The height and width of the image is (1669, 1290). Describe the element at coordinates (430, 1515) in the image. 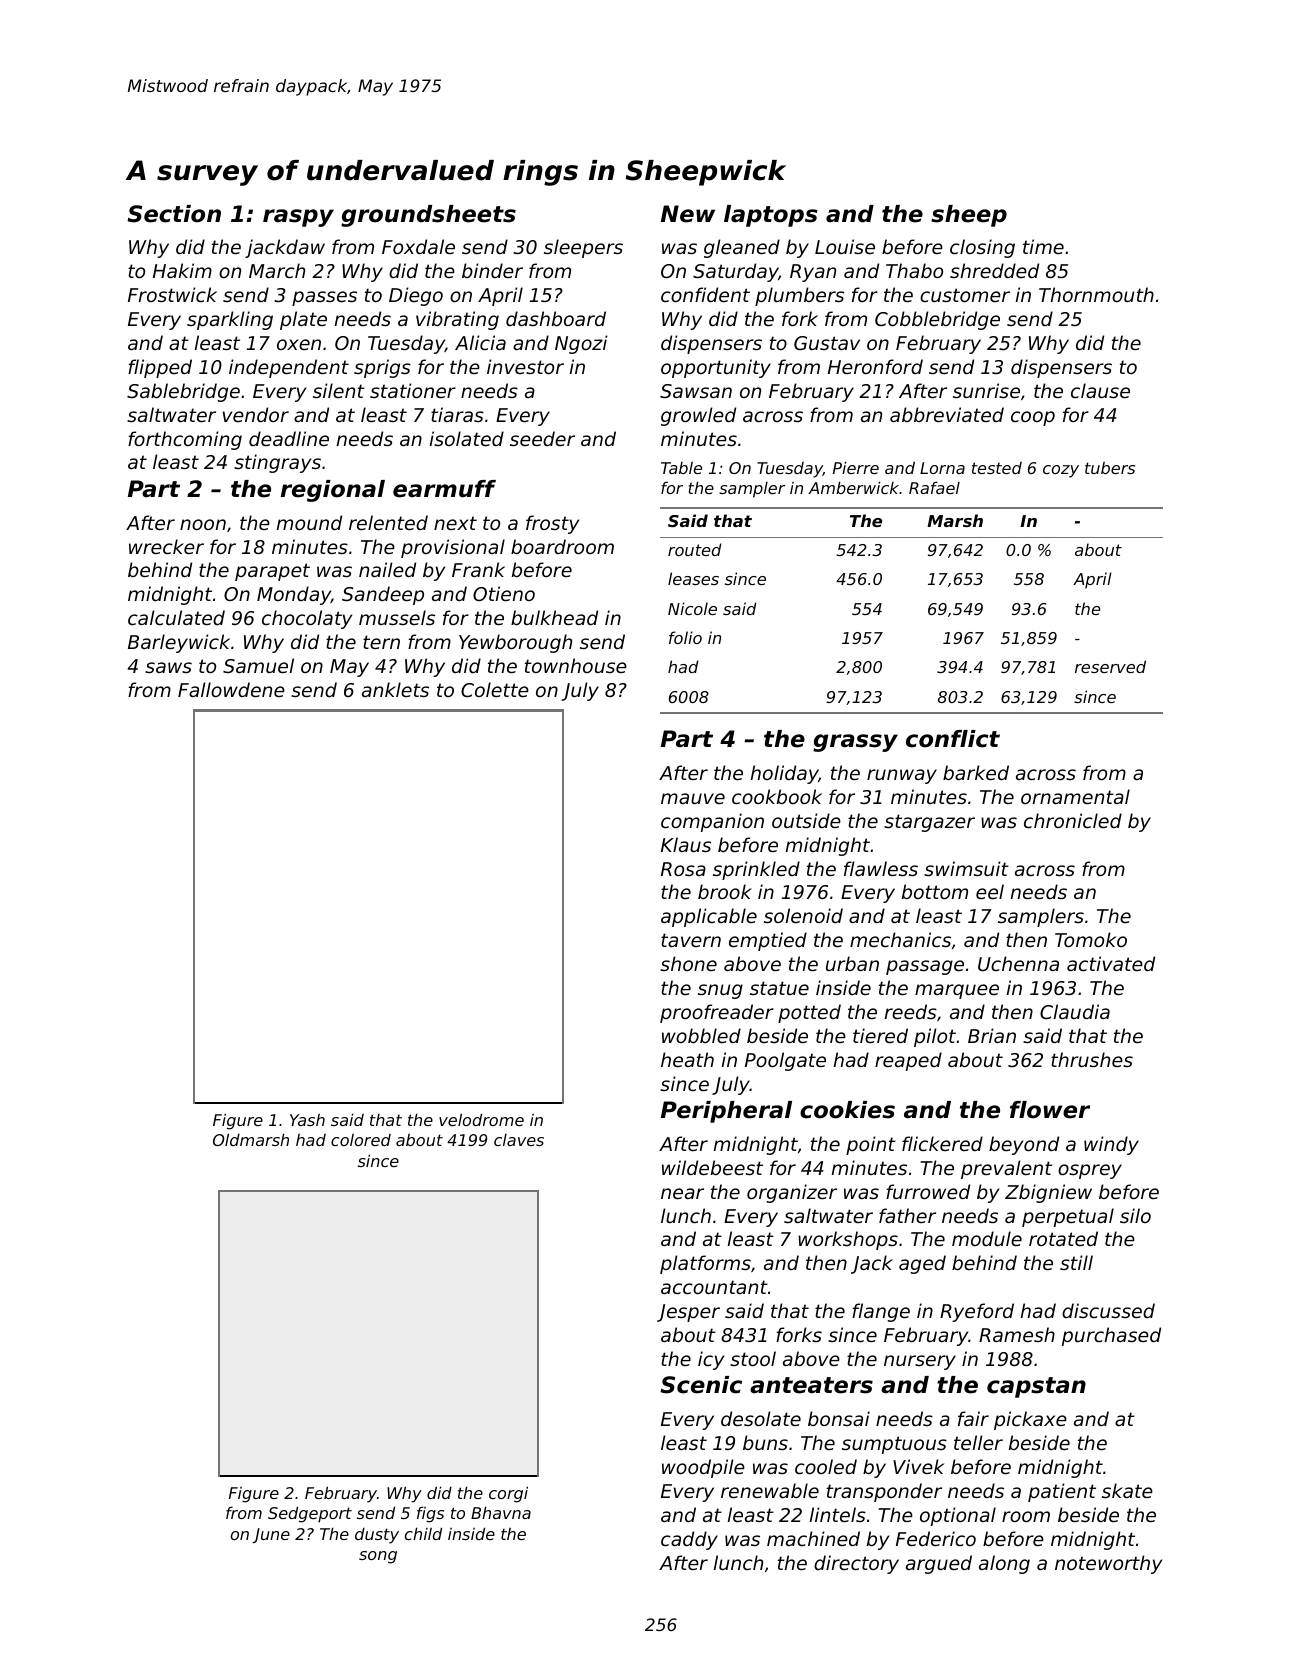

I see `figs` at that location.
